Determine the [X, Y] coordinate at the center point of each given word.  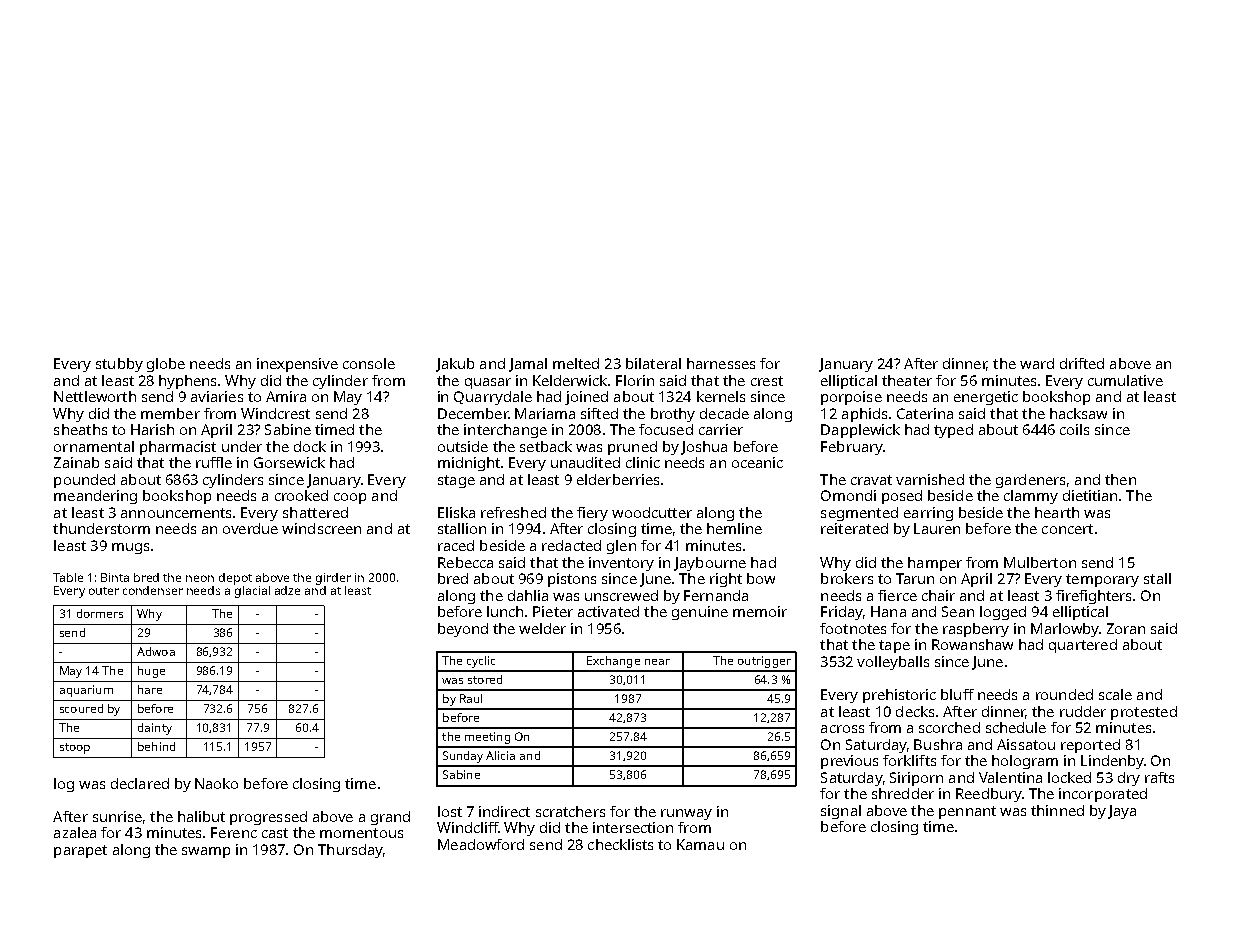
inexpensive [297, 365]
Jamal [528, 365]
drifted [1082, 363]
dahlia [528, 595]
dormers [100, 613]
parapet [80, 851]
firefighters [1093, 597]
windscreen [321, 528]
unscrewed [621, 595]
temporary [1102, 580]
